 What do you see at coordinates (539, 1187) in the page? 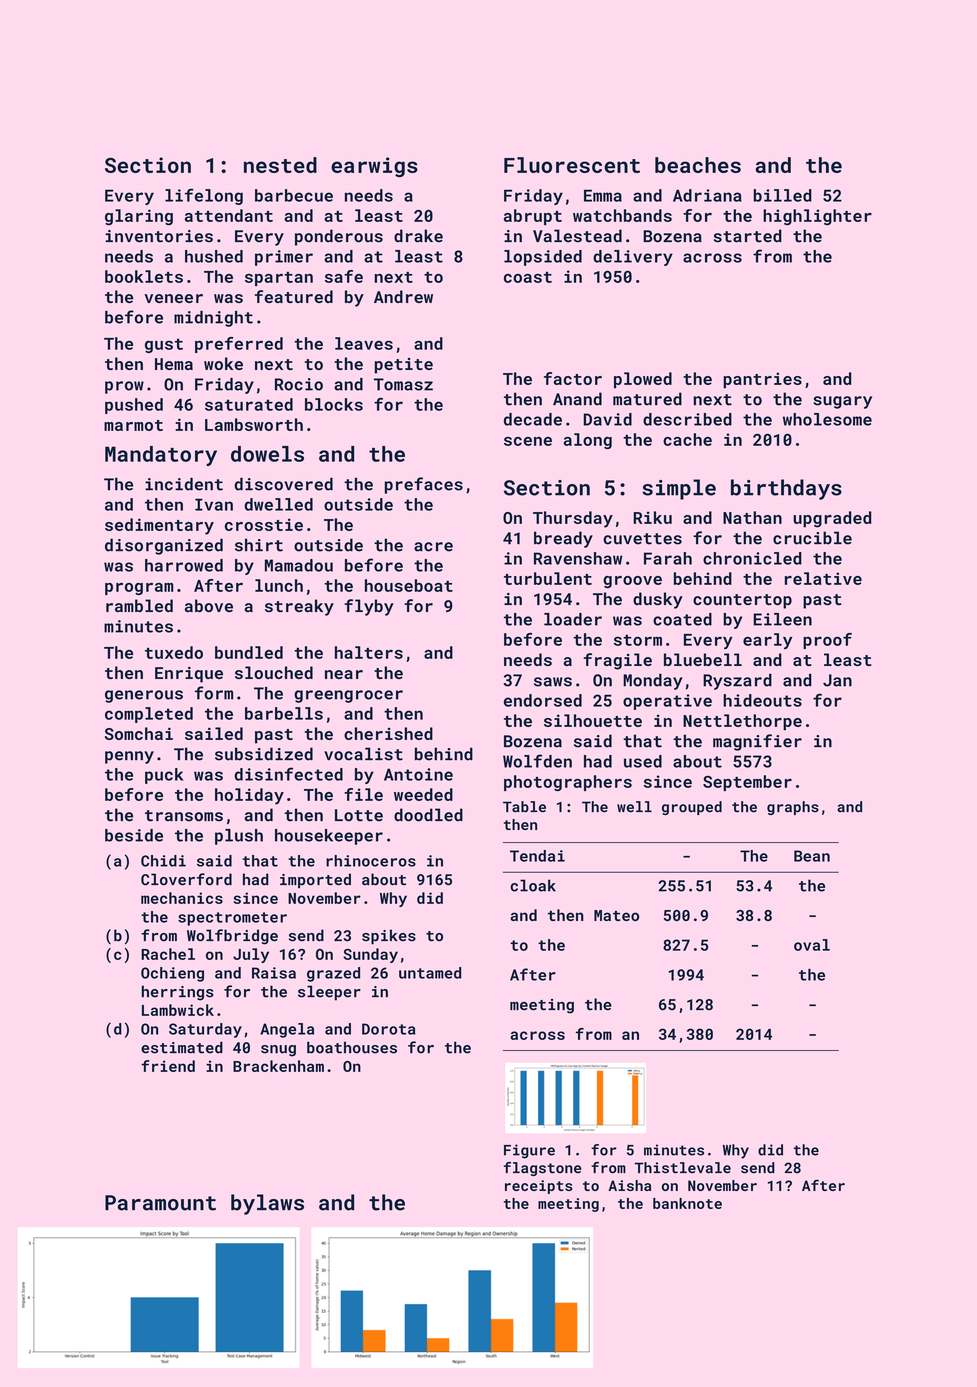
I see `receipts` at bounding box center [539, 1187].
